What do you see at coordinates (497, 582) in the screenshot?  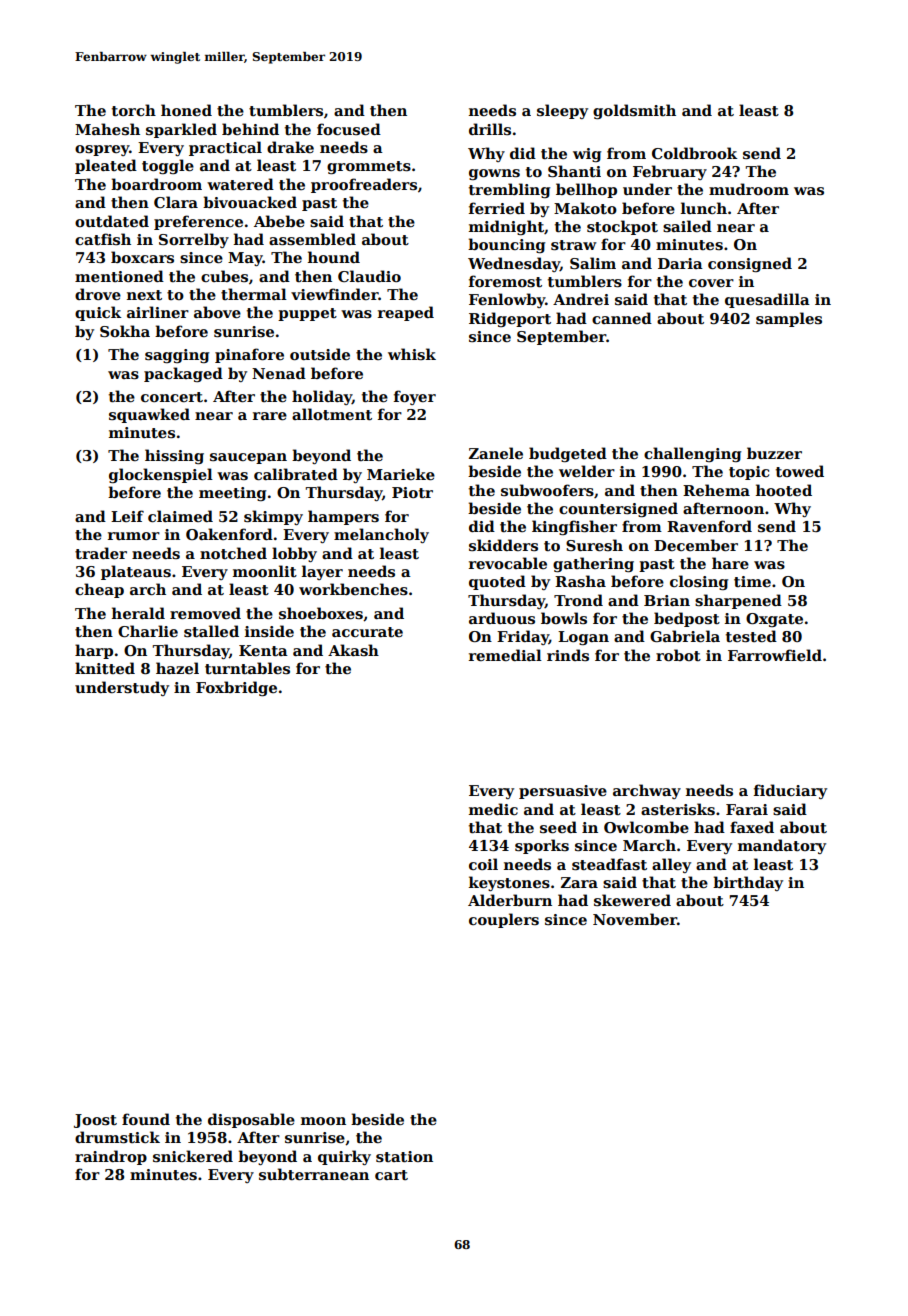 I see `quoted` at bounding box center [497, 582].
